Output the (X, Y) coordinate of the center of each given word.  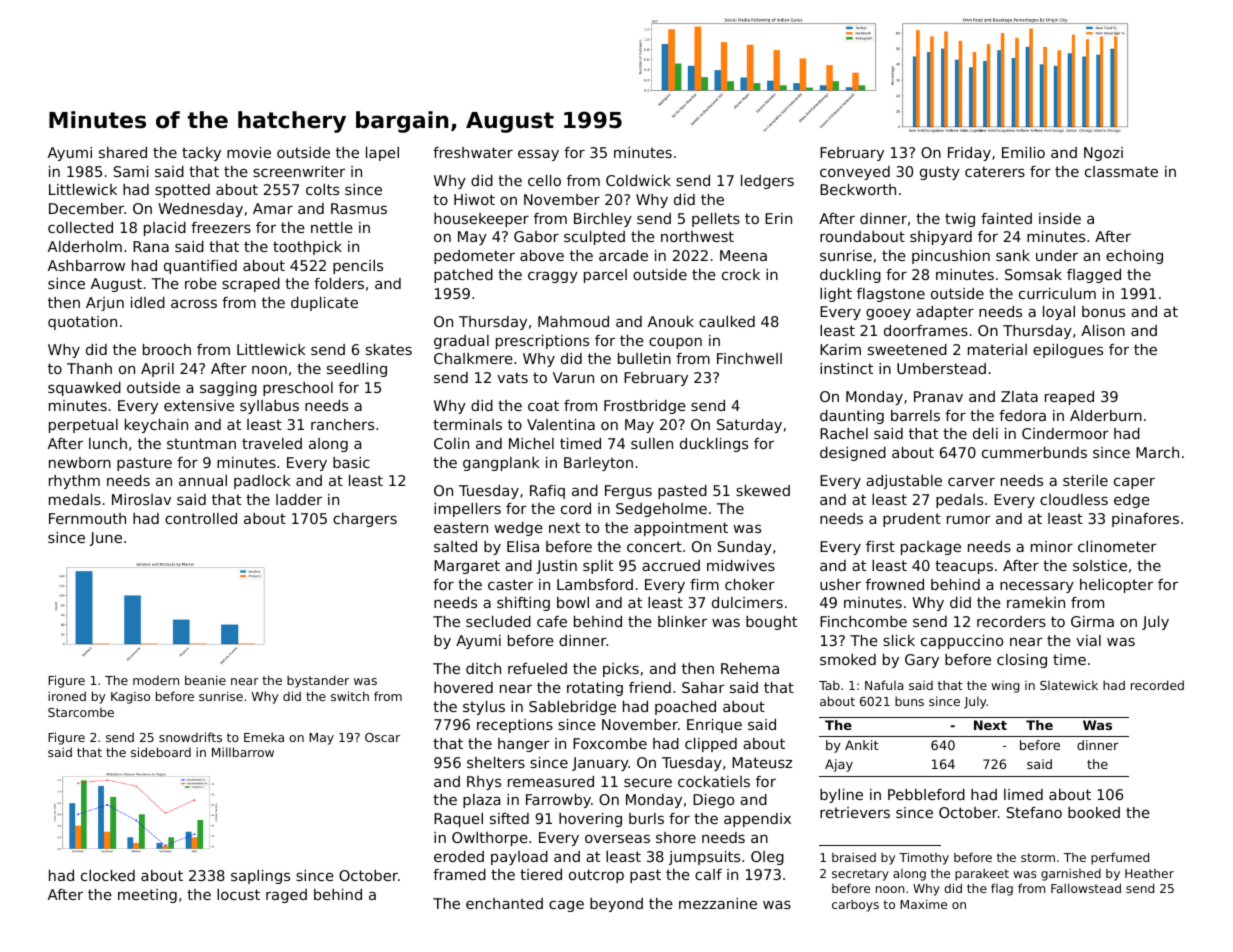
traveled (272, 443)
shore (676, 837)
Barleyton (598, 464)
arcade (623, 255)
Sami (131, 171)
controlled (201, 518)
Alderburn (1106, 415)
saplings (260, 877)
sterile (1085, 480)
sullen (652, 443)
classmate (1121, 171)
